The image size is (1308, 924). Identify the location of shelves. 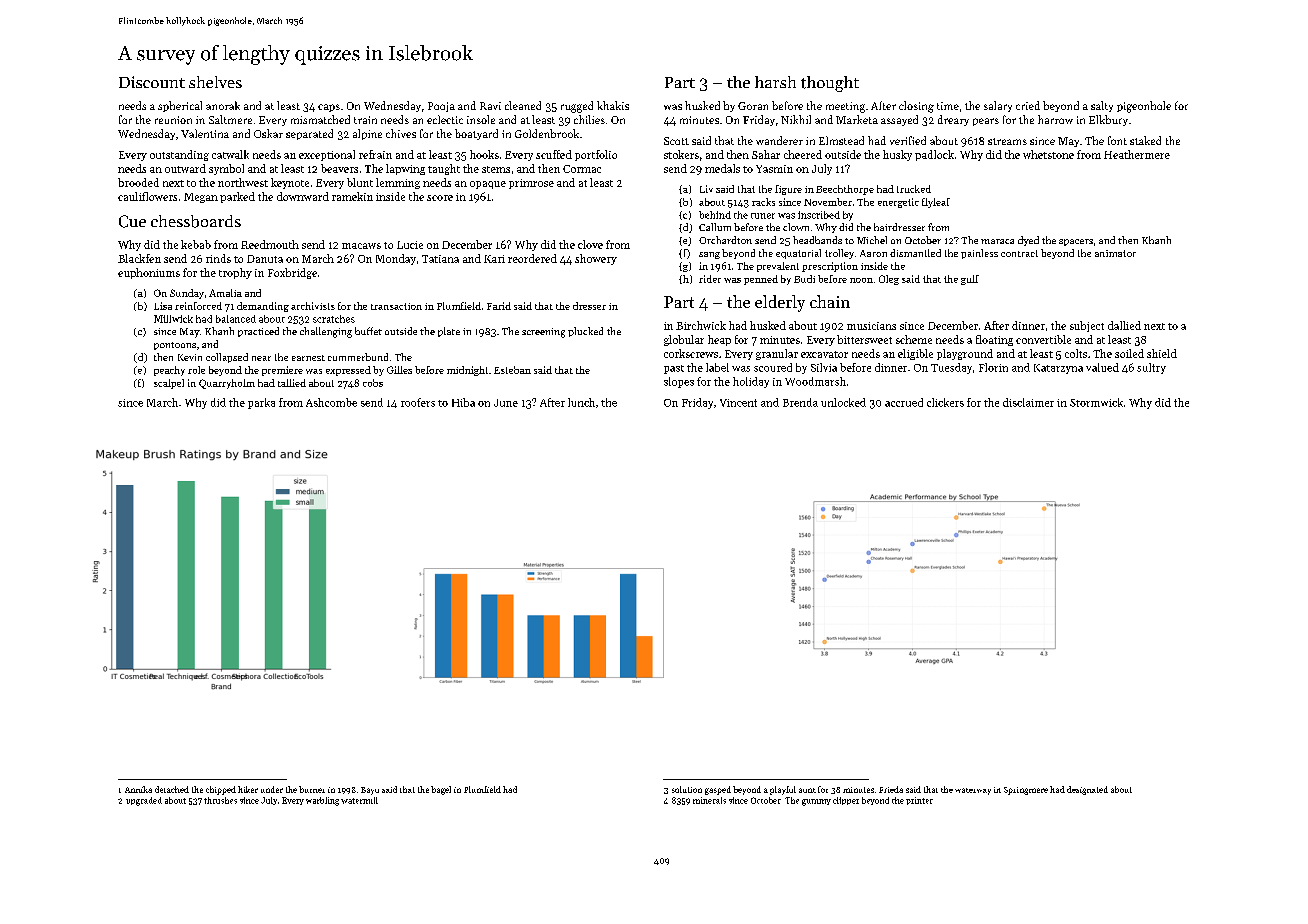
(215, 82).
